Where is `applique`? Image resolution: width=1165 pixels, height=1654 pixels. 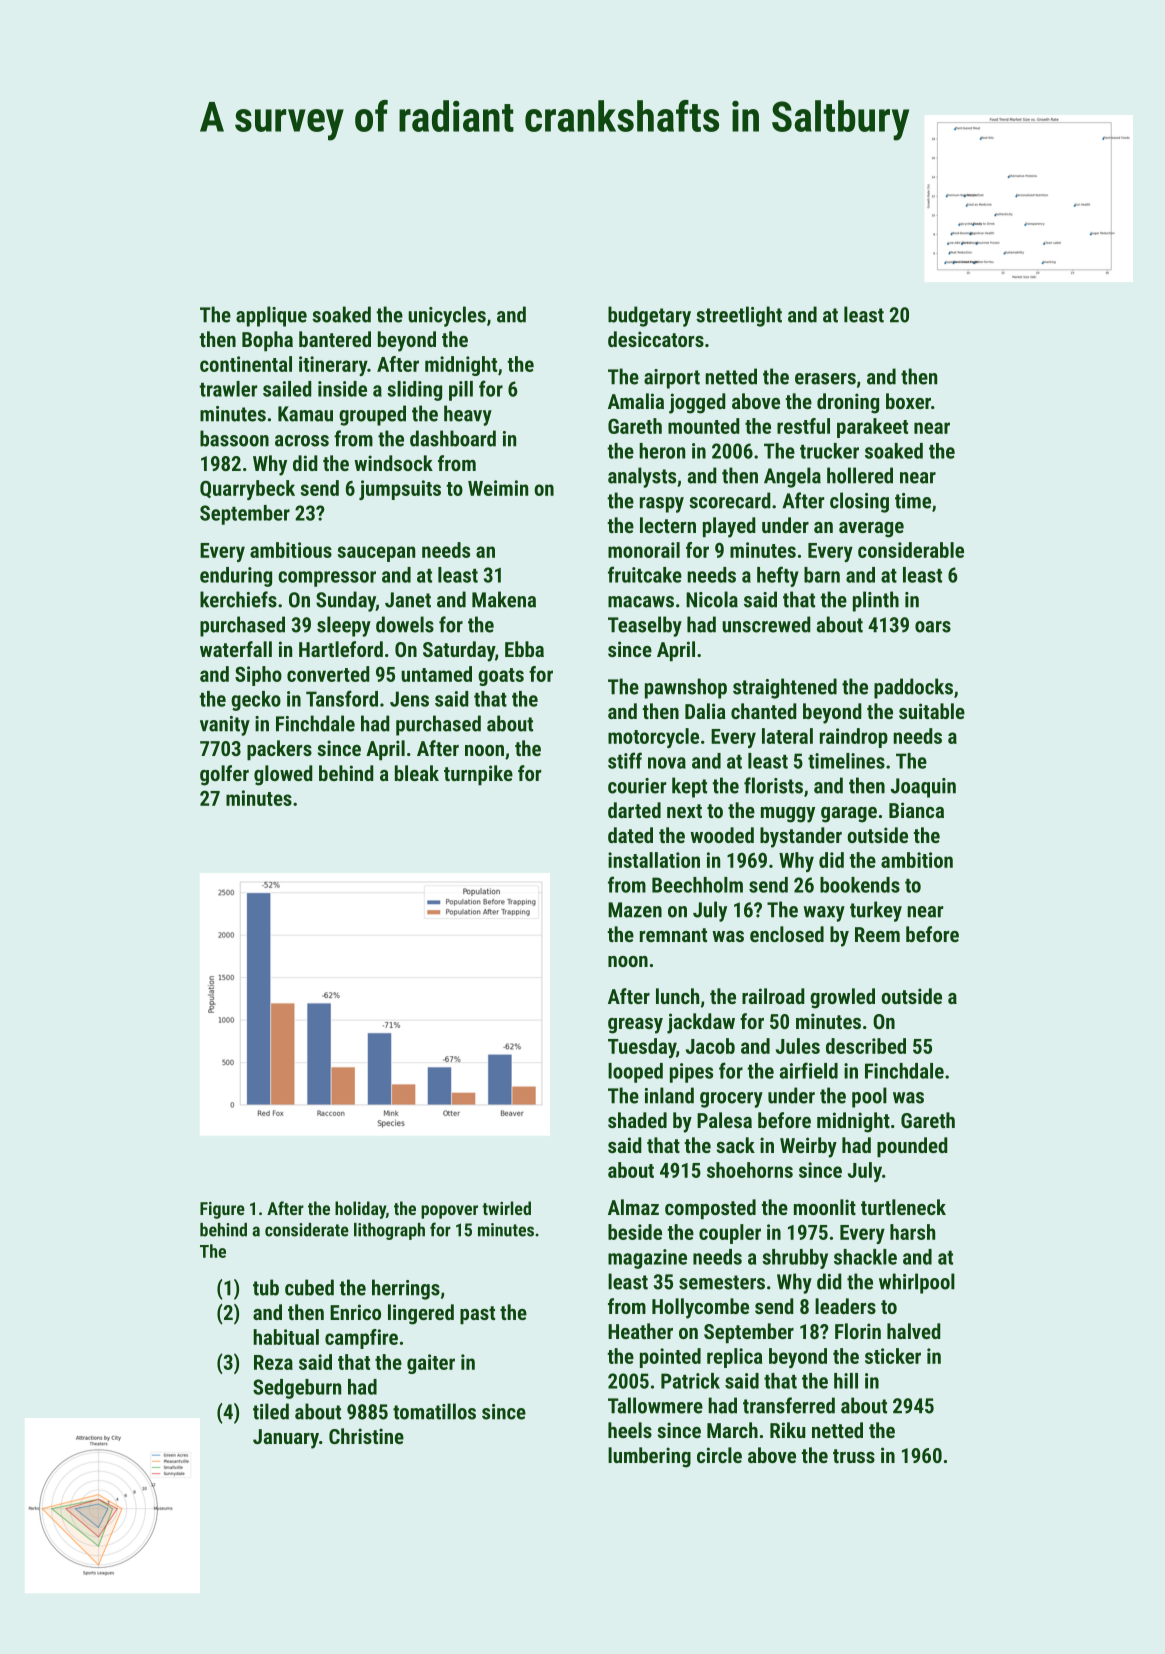
applique is located at coordinates (271, 316).
